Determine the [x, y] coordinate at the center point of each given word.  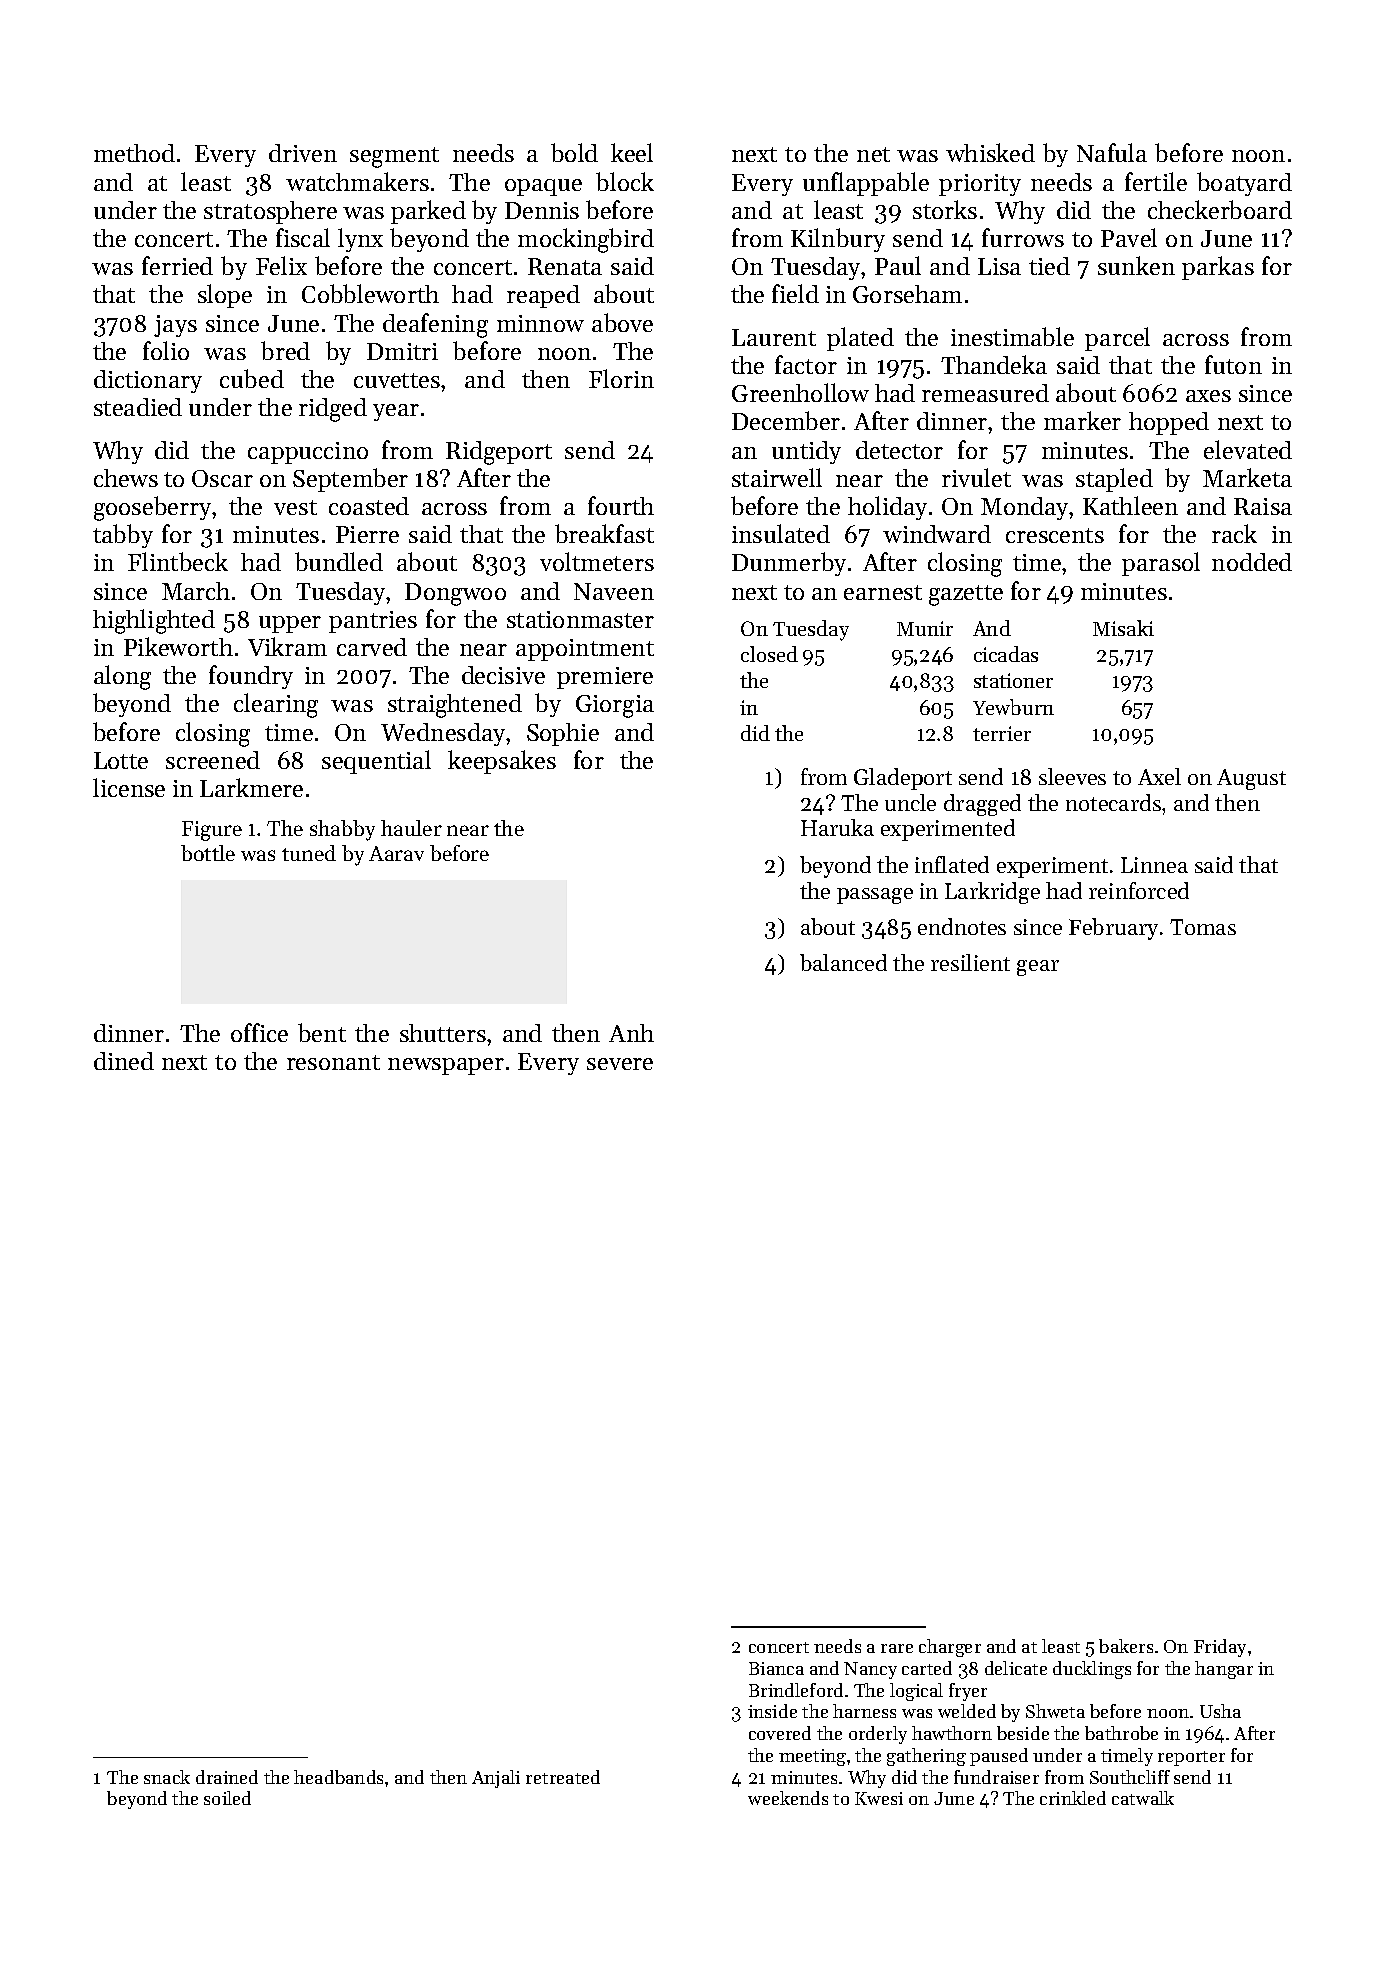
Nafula [1112, 152]
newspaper [446, 1066]
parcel [1117, 339]
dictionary [148, 381]
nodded [1252, 562]
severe [620, 1064]
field [795, 293]
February [1113, 929]
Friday [1220, 1648]
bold [574, 152]
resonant [333, 1062]
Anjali [496, 1779]
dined [124, 1061]
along [122, 677]
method [134, 153]
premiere [605, 678]
